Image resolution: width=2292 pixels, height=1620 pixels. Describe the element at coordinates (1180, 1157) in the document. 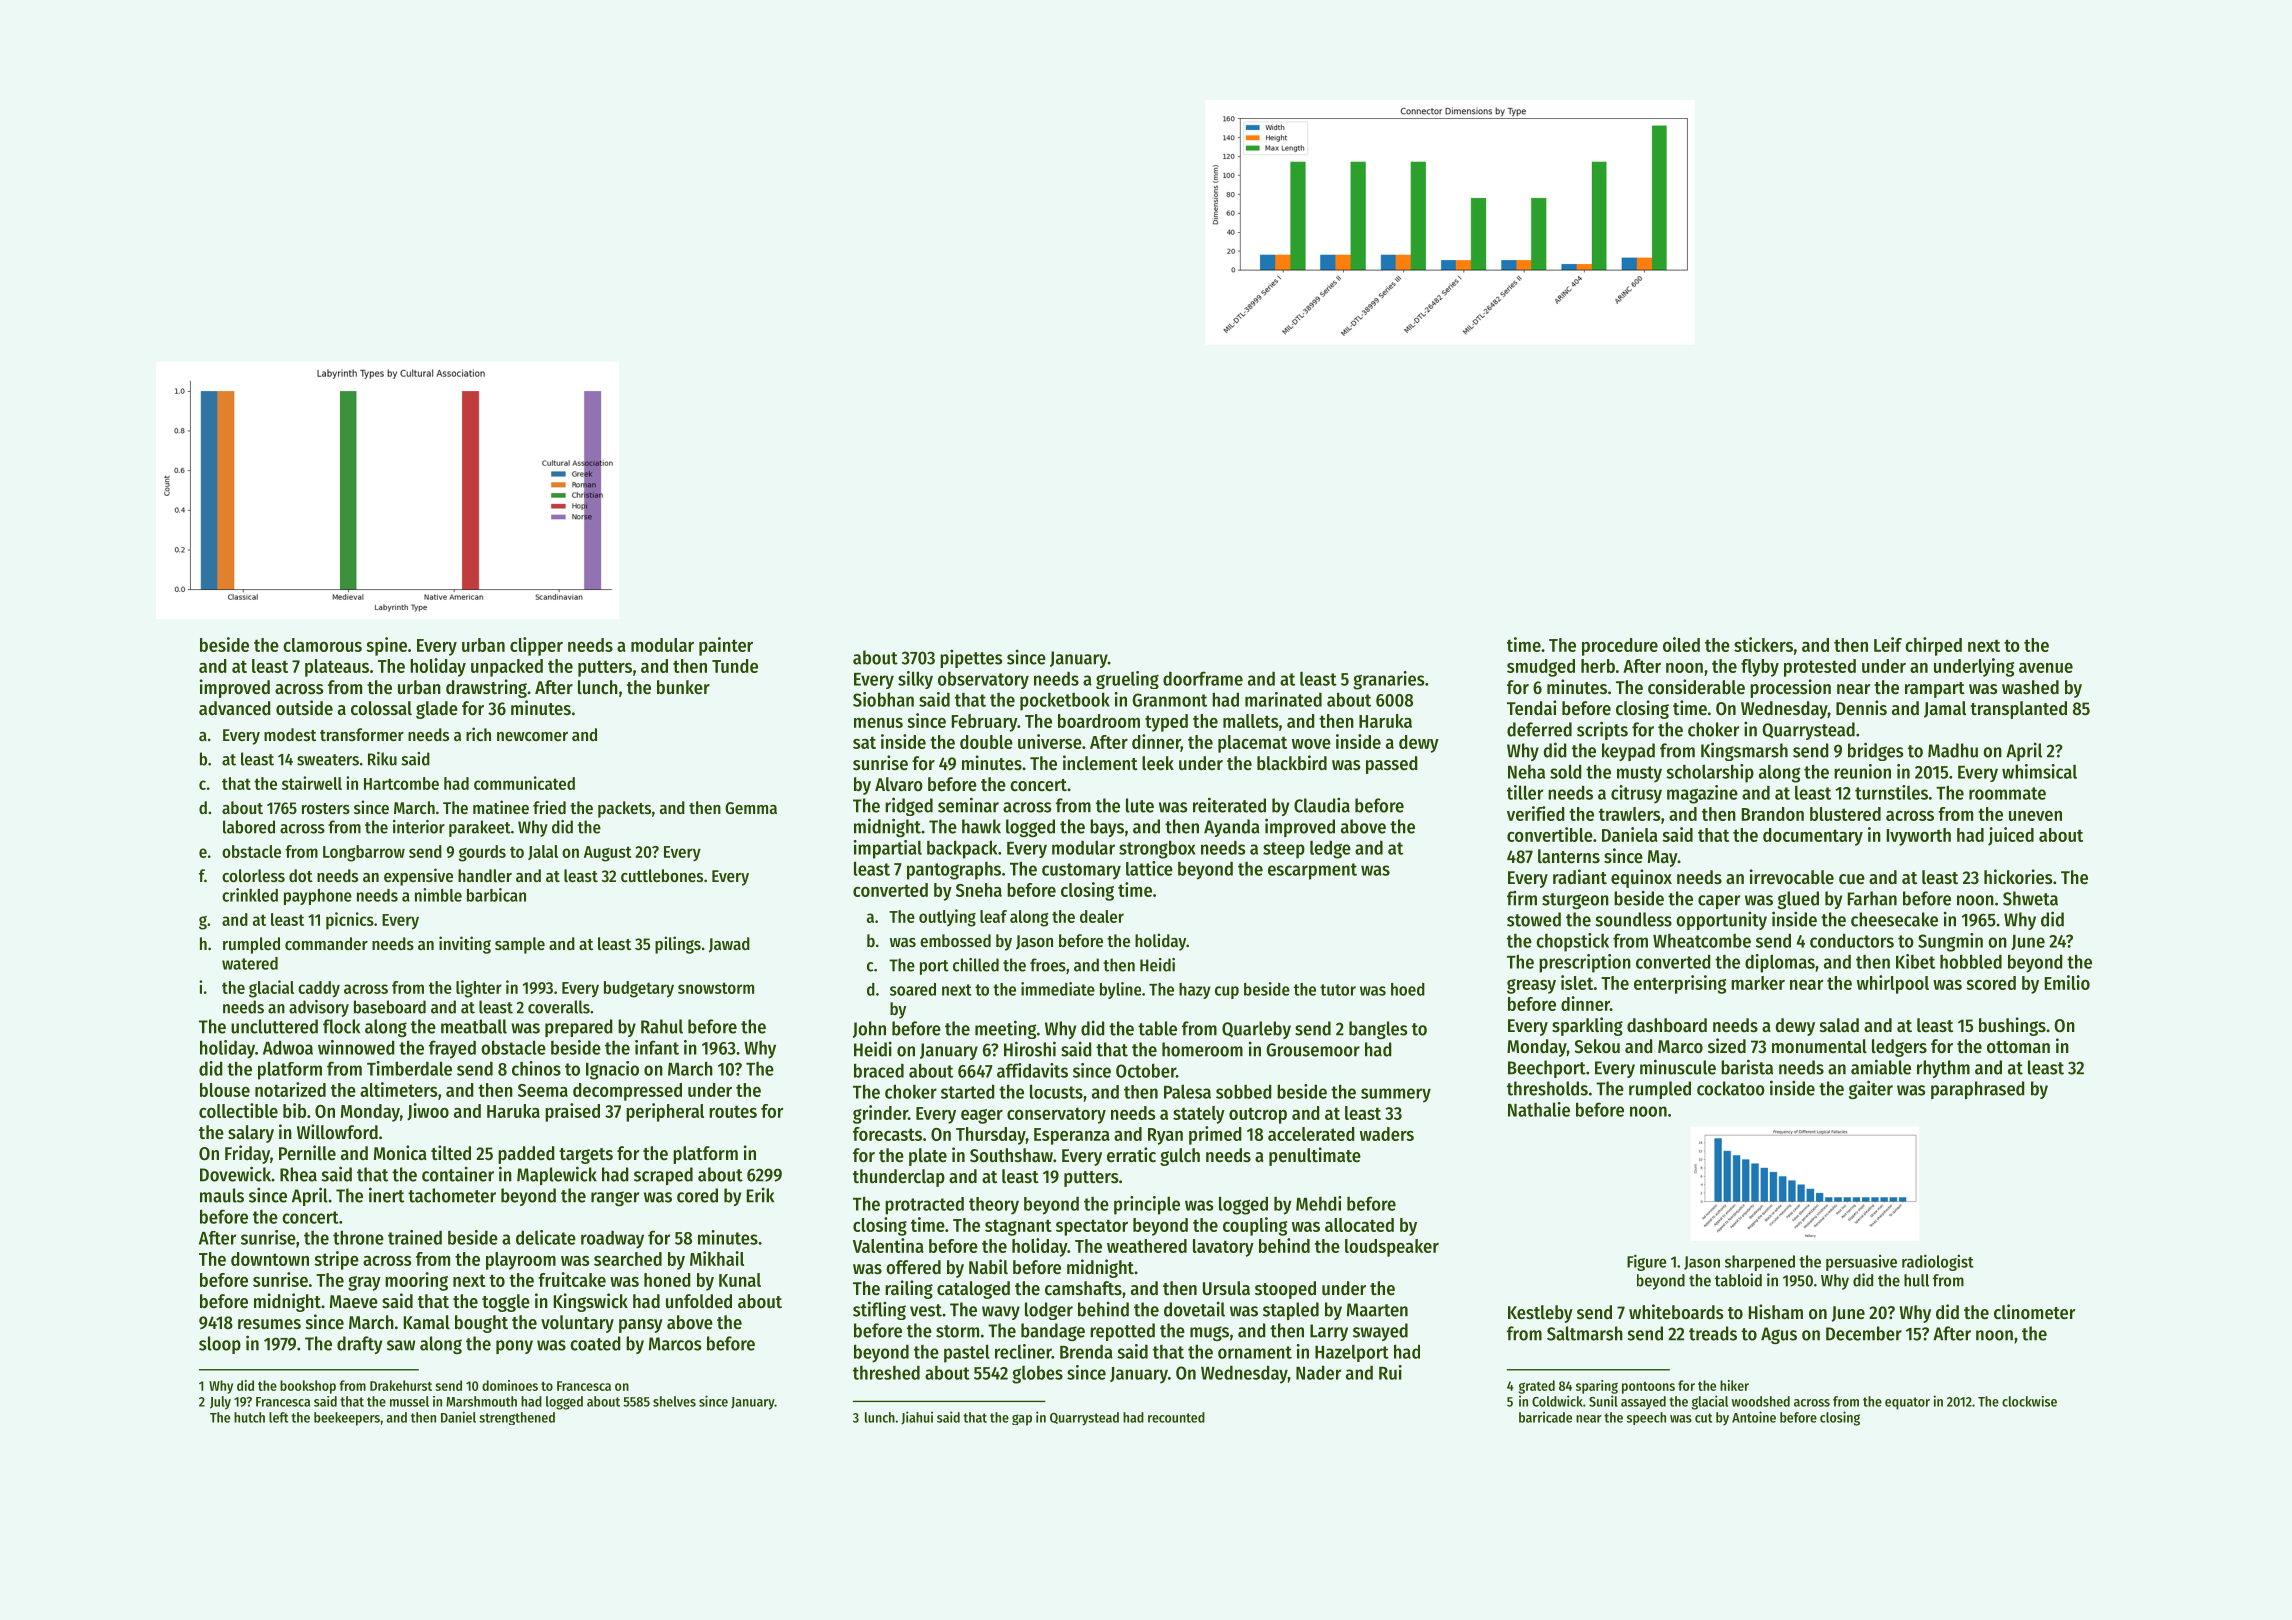

I see `gulch` at that location.
